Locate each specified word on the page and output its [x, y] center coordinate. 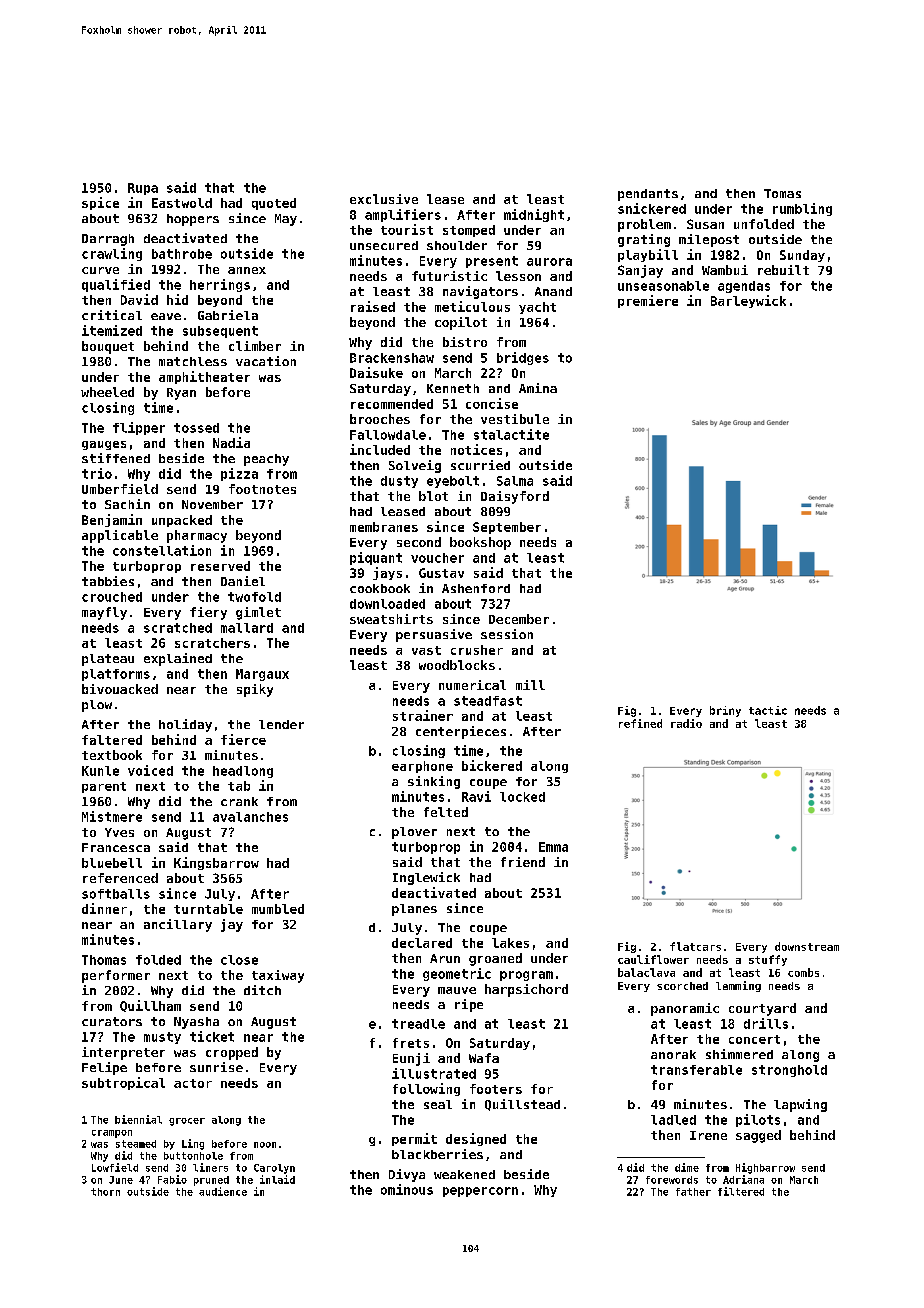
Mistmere [112, 816]
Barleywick [748, 301]
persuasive [434, 635]
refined [640, 723]
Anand [553, 291]
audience [223, 1191]
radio [686, 723]
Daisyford [515, 497]
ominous [407, 1189]
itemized [112, 330]
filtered [741, 1191]
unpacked [182, 521]
